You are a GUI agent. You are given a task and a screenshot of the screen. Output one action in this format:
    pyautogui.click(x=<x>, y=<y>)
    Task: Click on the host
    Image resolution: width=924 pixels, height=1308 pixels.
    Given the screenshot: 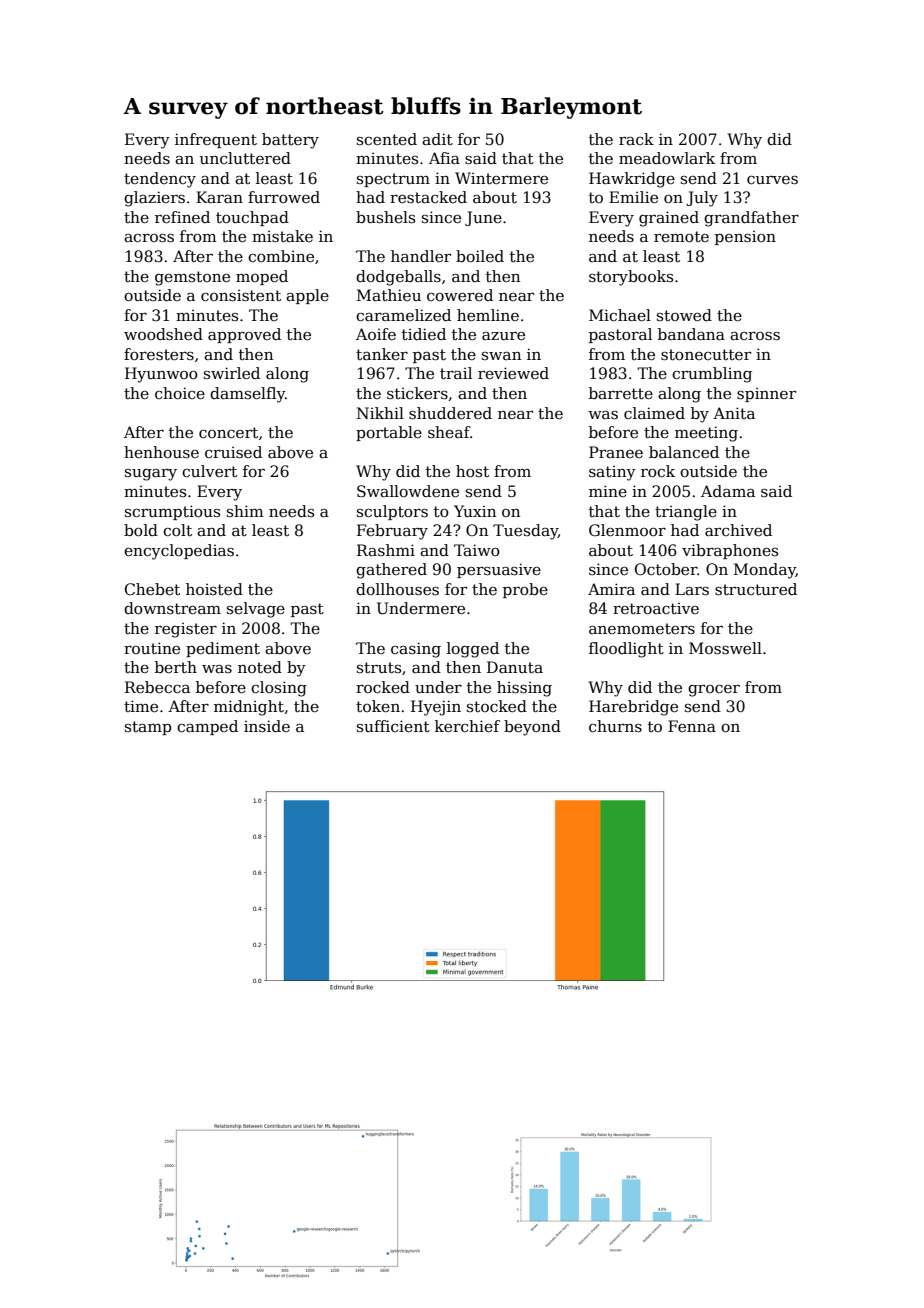 What is the action you would take?
    pyautogui.click(x=472, y=471)
